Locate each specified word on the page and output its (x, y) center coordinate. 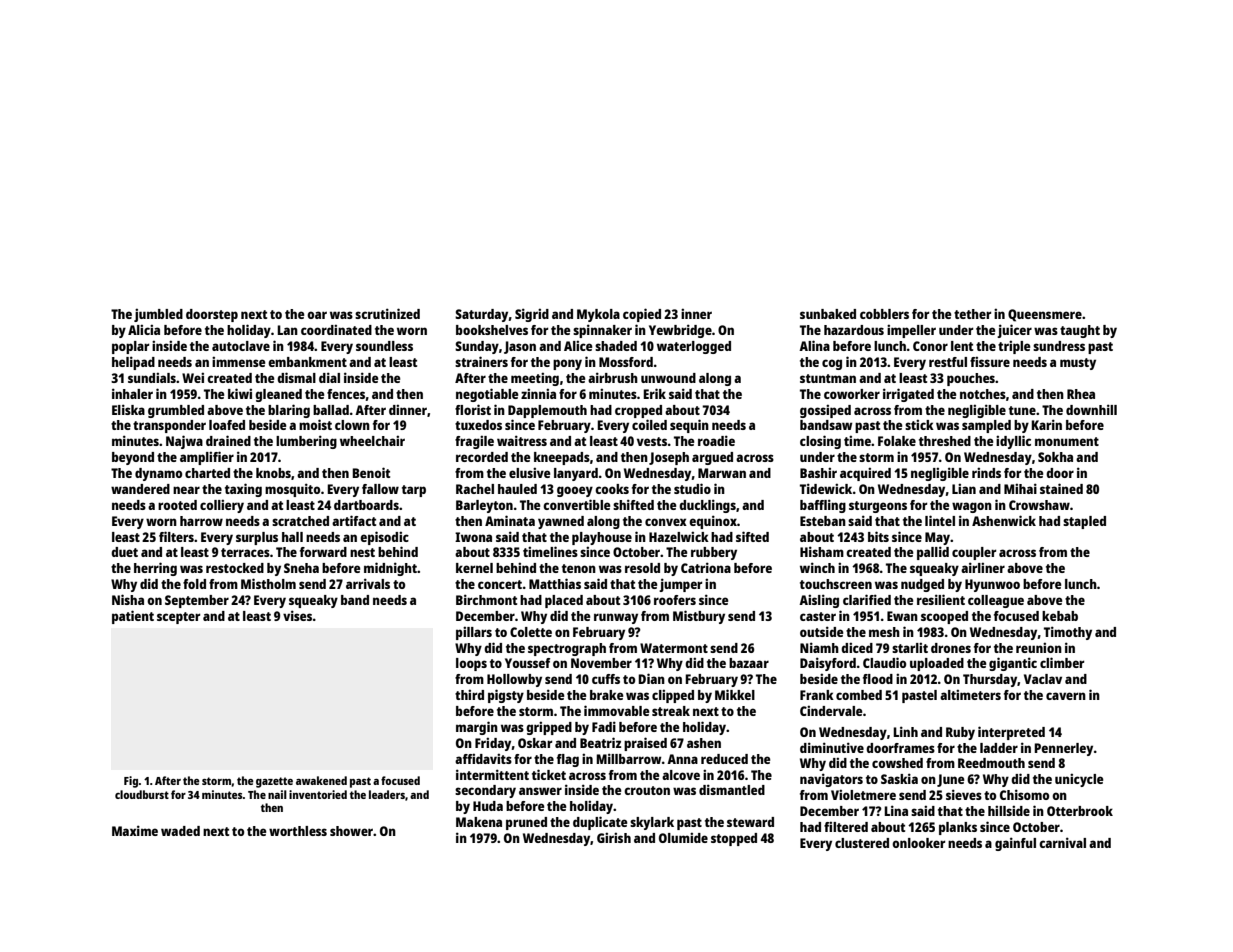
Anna (682, 759)
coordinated (336, 329)
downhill (1091, 409)
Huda (488, 806)
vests (652, 441)
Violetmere (863, 794)
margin (477, 728)
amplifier (207, 458)
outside (821, 631)
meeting (535, 379)
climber (1062, 662)
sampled (986, 426)
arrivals (368, 583)
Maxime (135, 830)
